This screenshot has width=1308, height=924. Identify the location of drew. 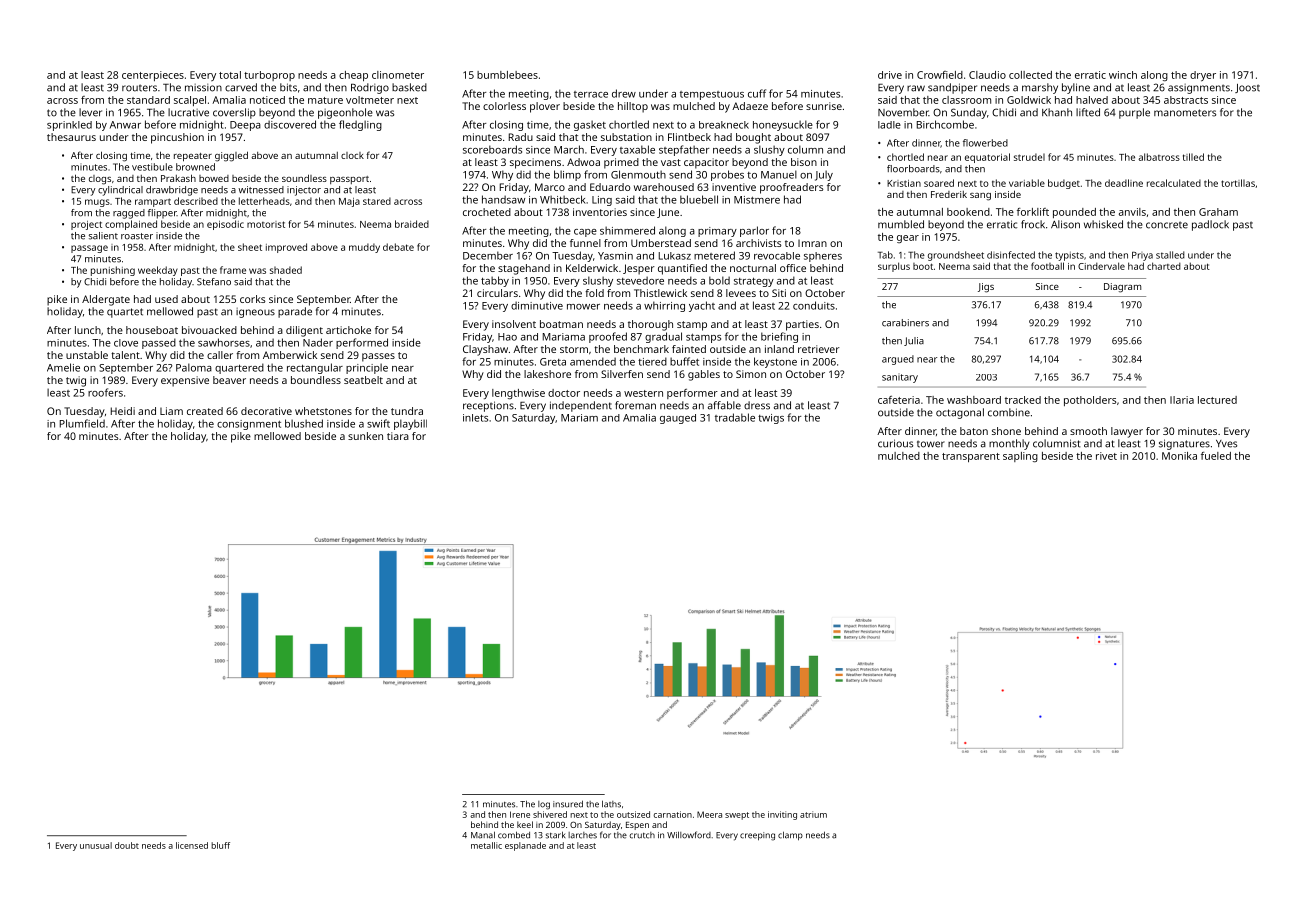
(624, 93).
